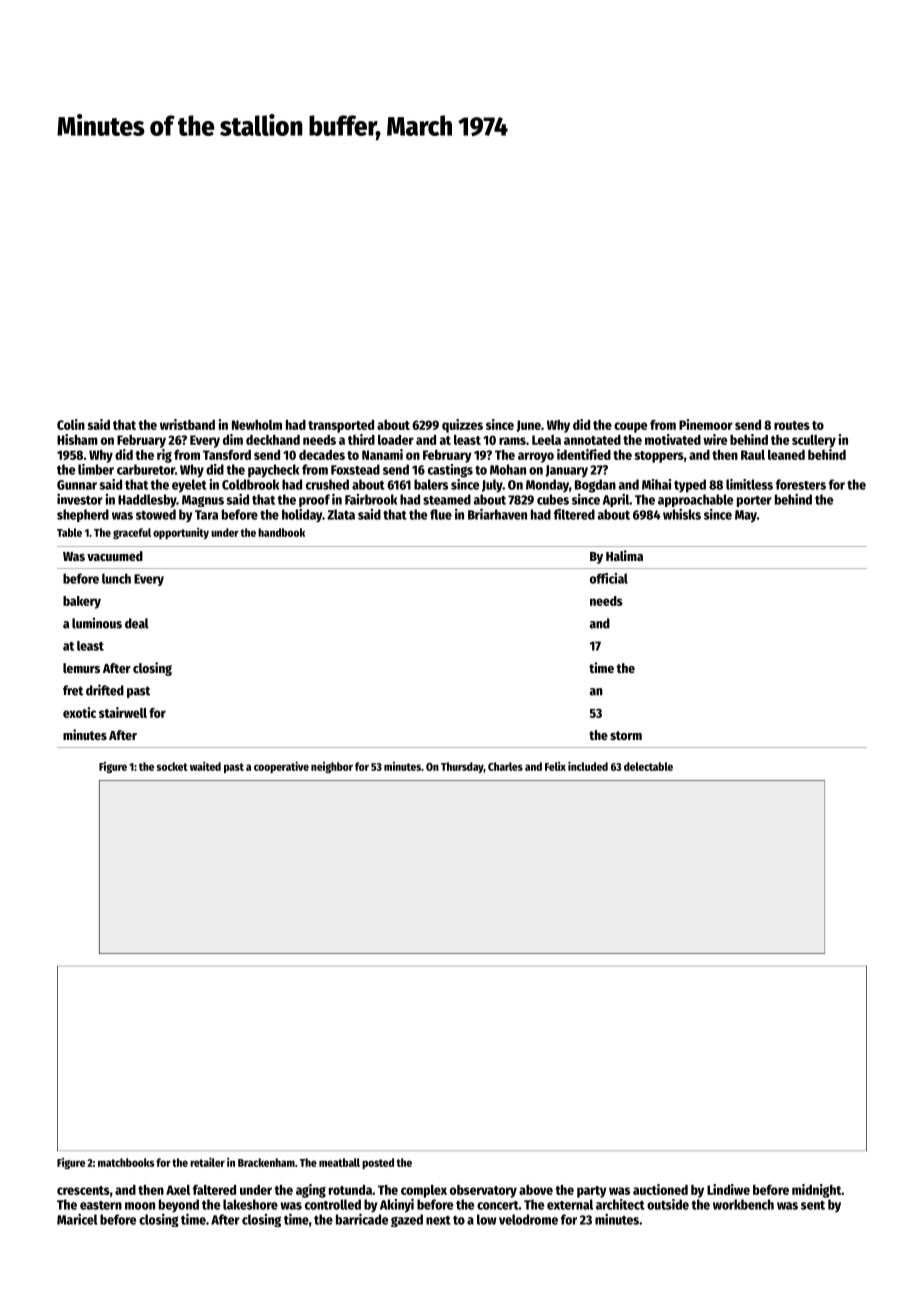 This page has width=924, height=1308. What do you see at coordinates (97, 623) in the page?
I see `luminous` at bounding box center [97, 623].
